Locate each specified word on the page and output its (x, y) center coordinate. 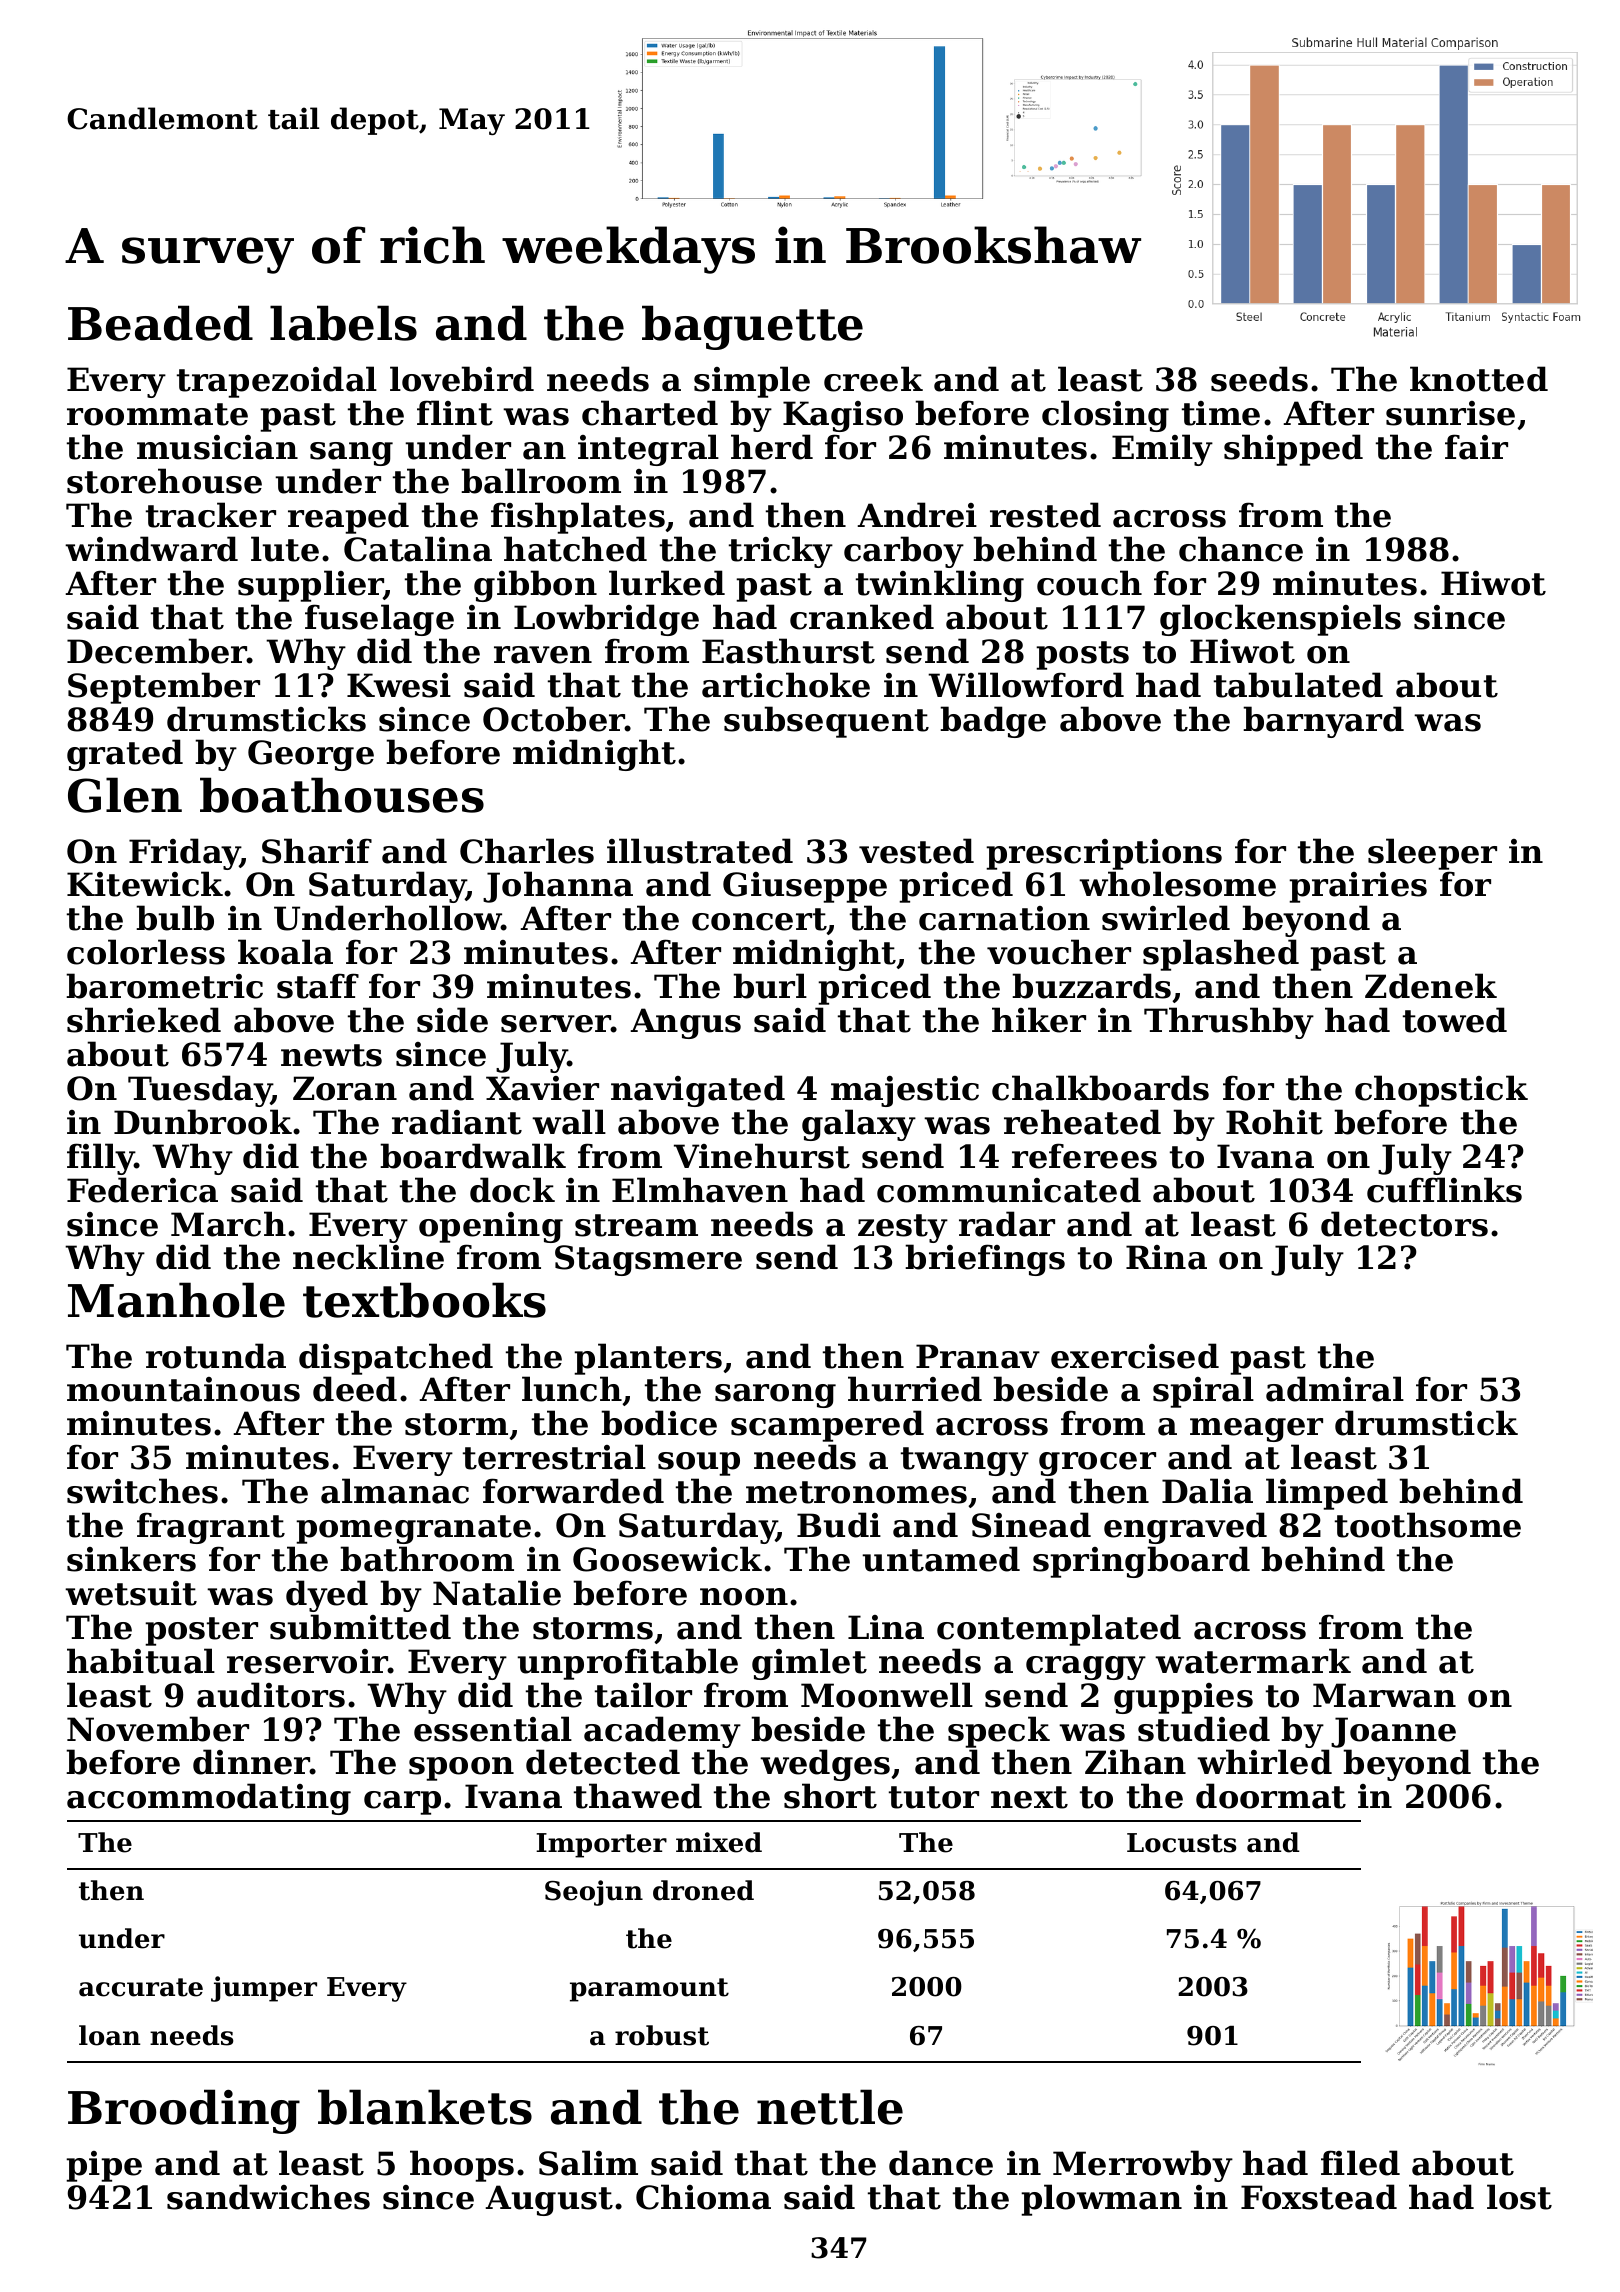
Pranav (978, 1356)
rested (1045, 515)
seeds (1259, 379)
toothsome (1428, 1525)
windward (151, 549)
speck (999, 1732)
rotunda (216, 1356)
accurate (141, 1987)
